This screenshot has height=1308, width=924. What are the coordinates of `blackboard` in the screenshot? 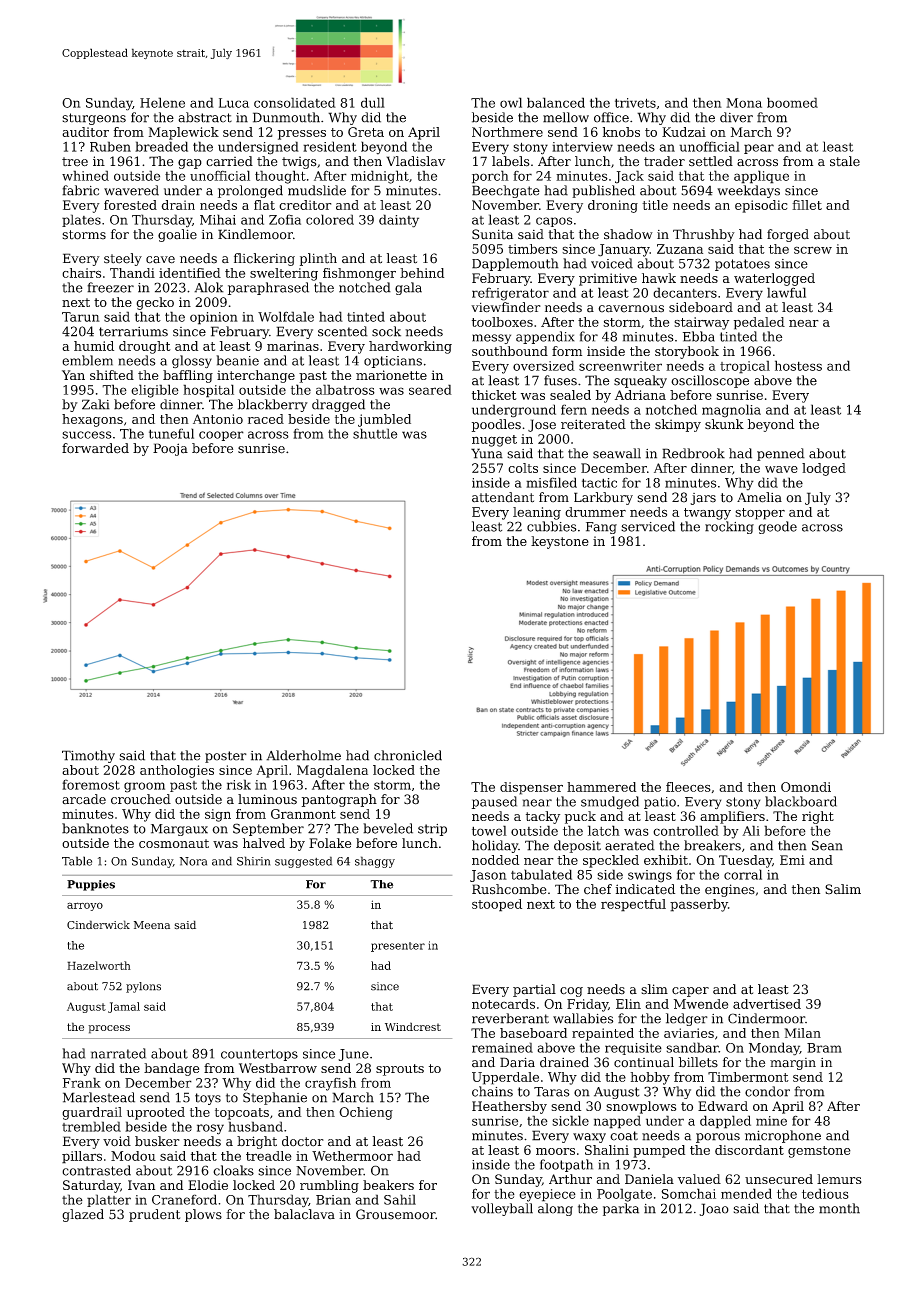 It's located at (801, 801).
